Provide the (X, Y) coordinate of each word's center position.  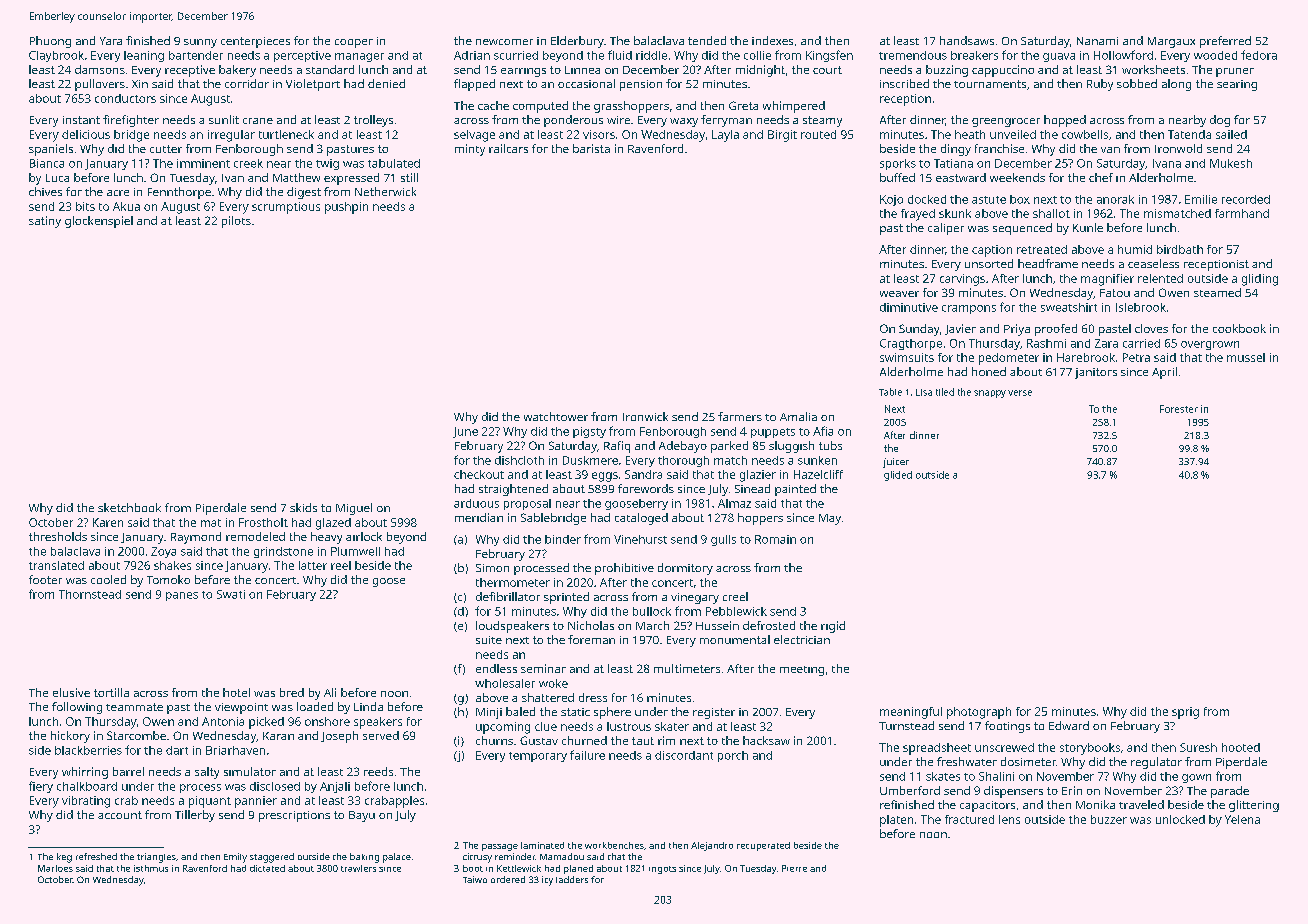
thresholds (58, 536)
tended (707, 40)
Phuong (50, 42)
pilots (236, 222)
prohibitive (624, 569)
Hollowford (1123, 55)
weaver (899, 294)
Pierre (794, 868)
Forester (1179, 409)
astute (989, 200)
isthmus (151, 868)
